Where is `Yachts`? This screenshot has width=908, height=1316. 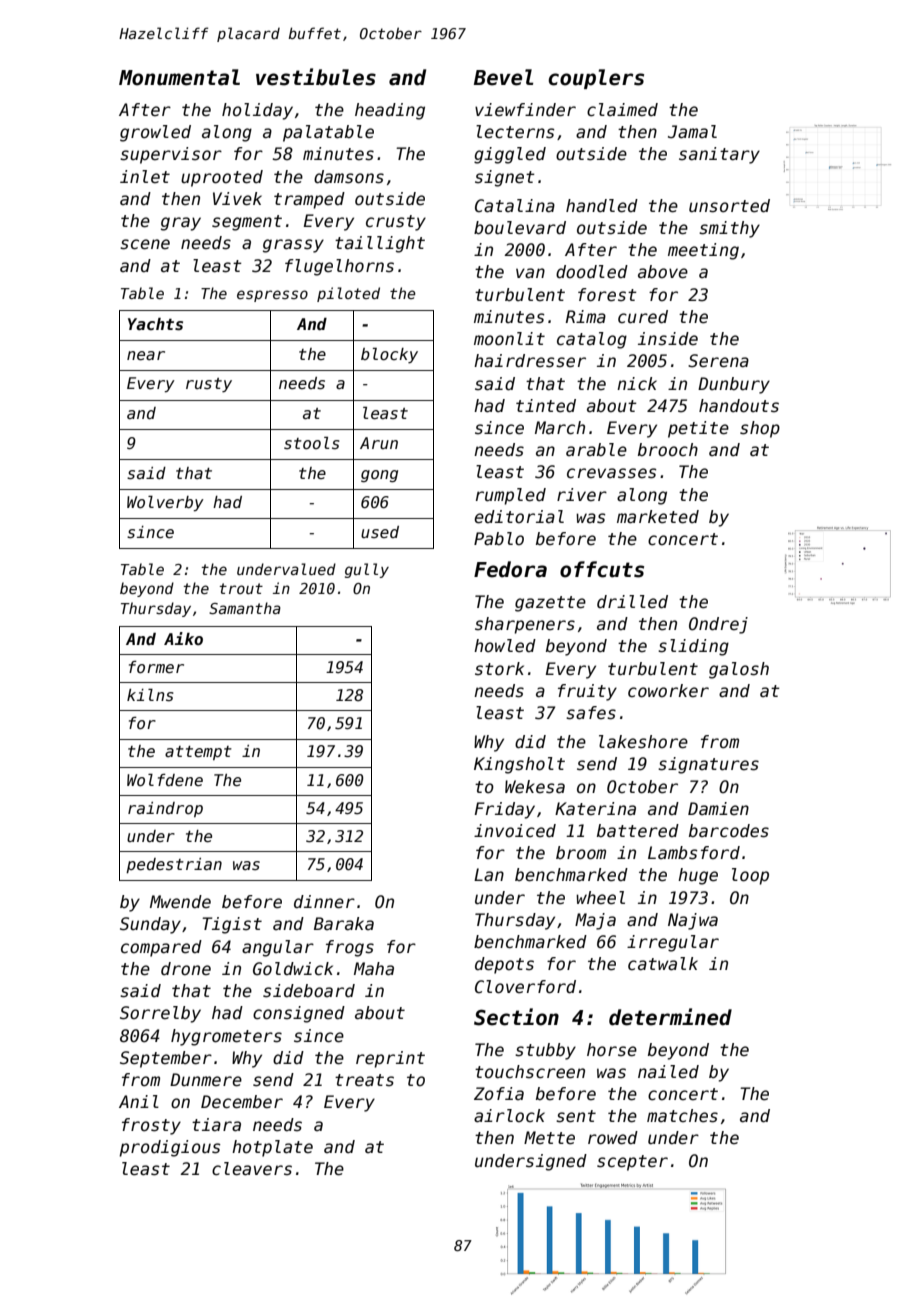
Yachts is located at coordinates (155, 324).
